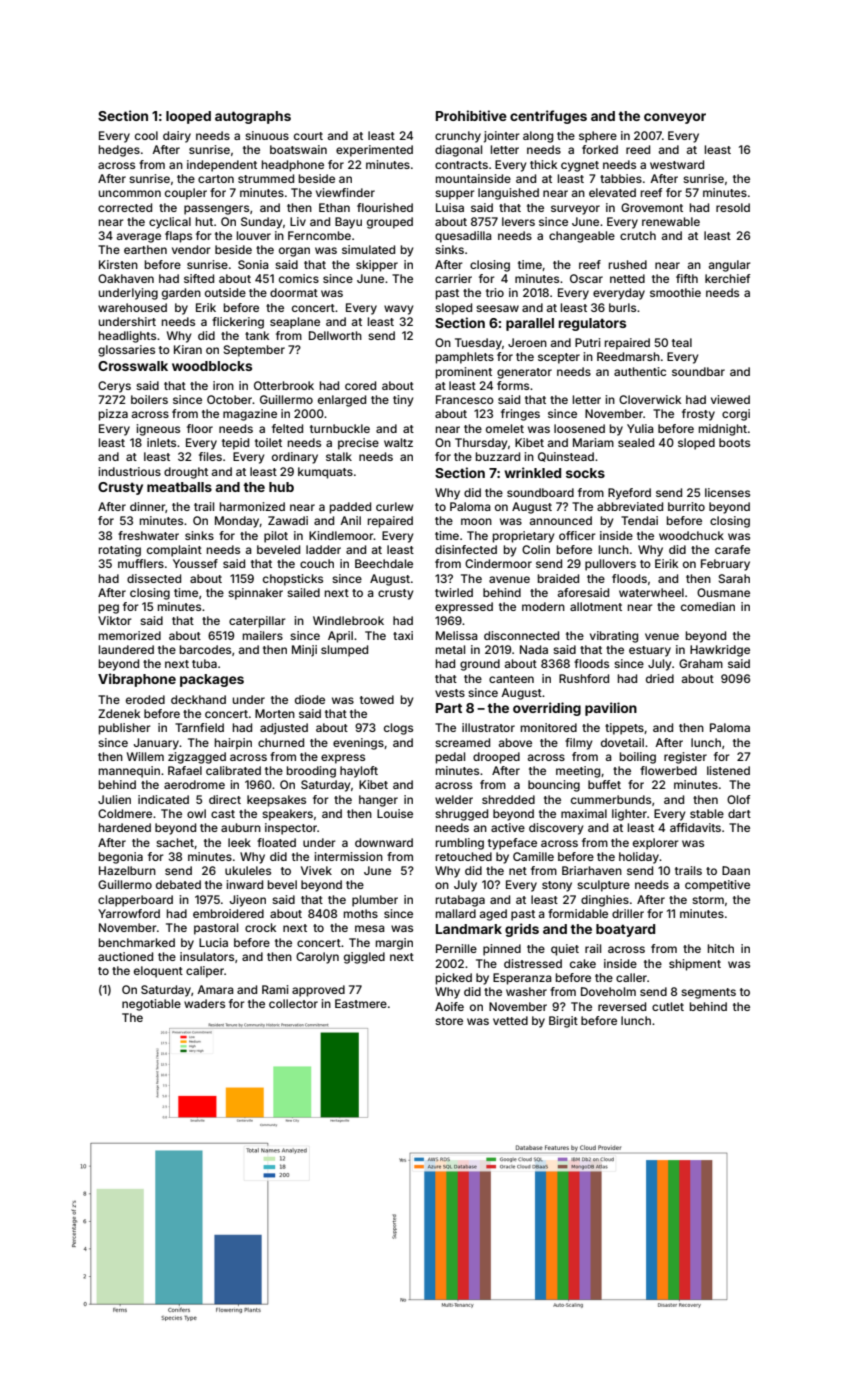  What do you see at coordinates (563, 1022) in the page?
I see `Birgit` at bounding box center [563, 1022].
